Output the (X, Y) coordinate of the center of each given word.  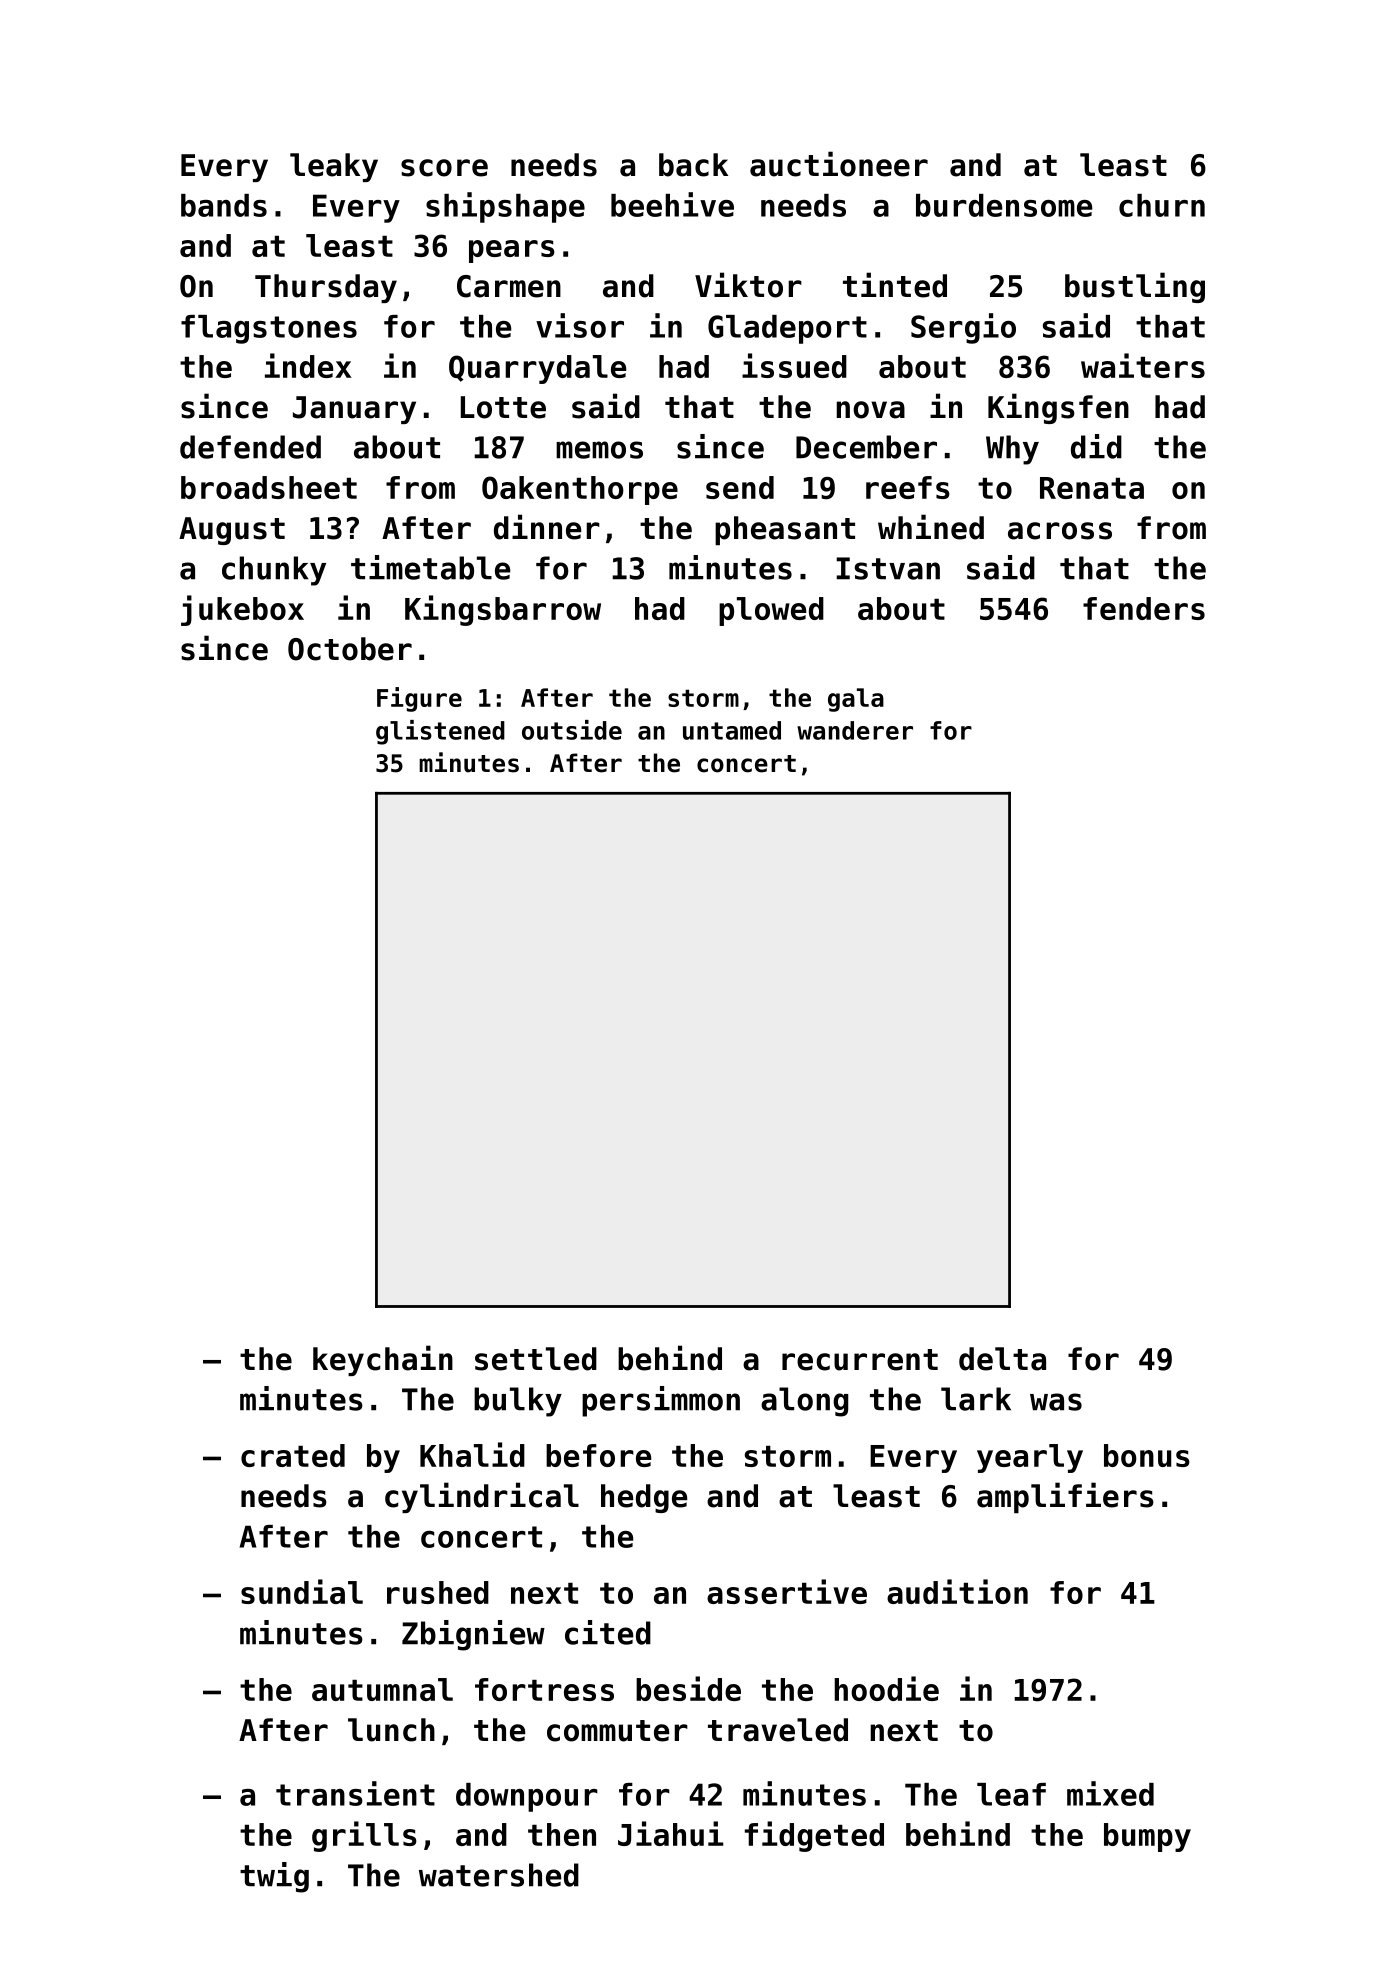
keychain (383, 1360)
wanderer (855, 730)
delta (1002, 1359)
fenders (1144, 608)
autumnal (382, 1689)
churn (1162, 205)
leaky (334, 167)
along (804, 1402)
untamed (732, 730)
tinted (895, 285)
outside (572, 730)
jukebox (242, 610)
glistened (440, 732)
